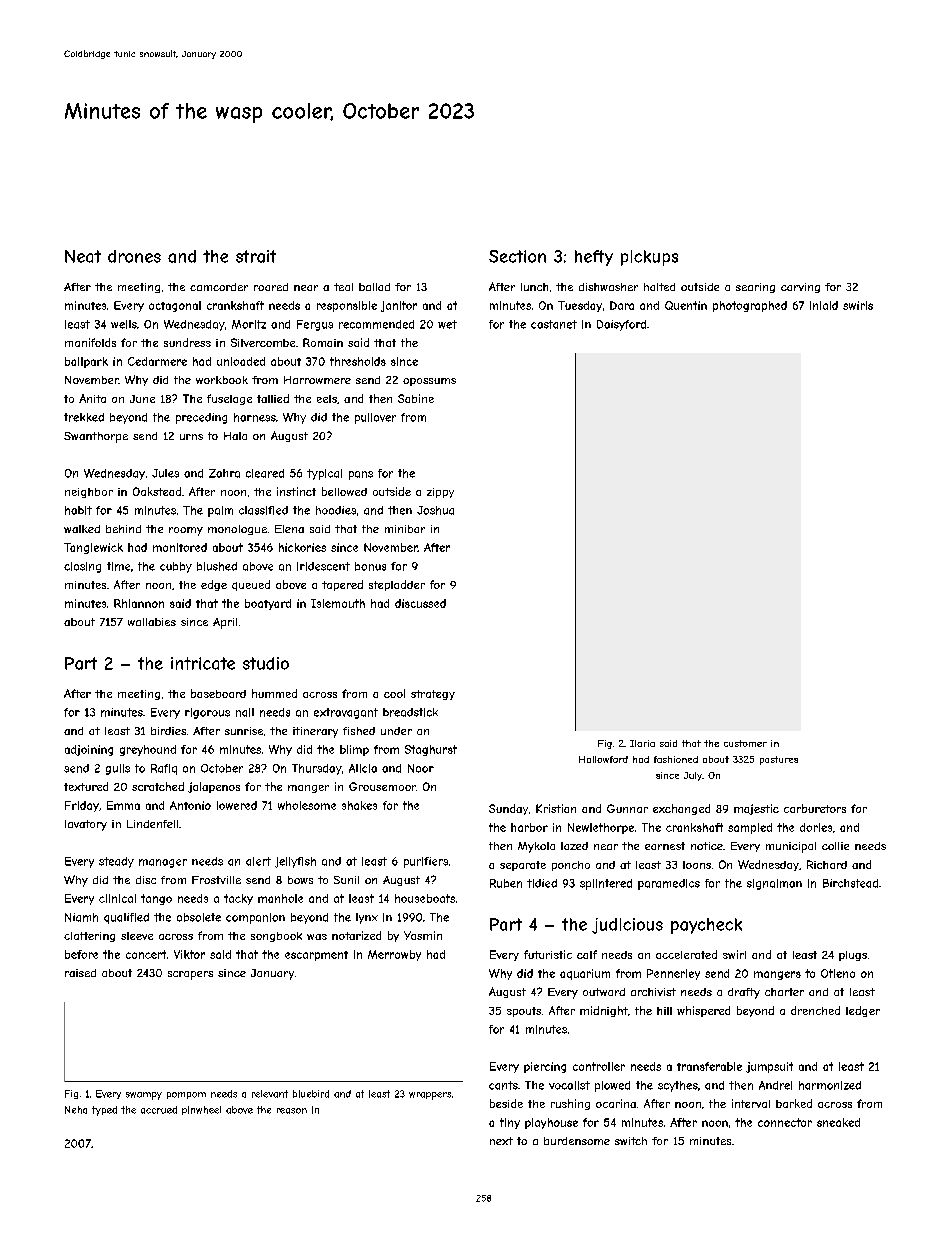 The height and width of the page is (1233, 952). I want to click on pickups, so click(649, 258).
